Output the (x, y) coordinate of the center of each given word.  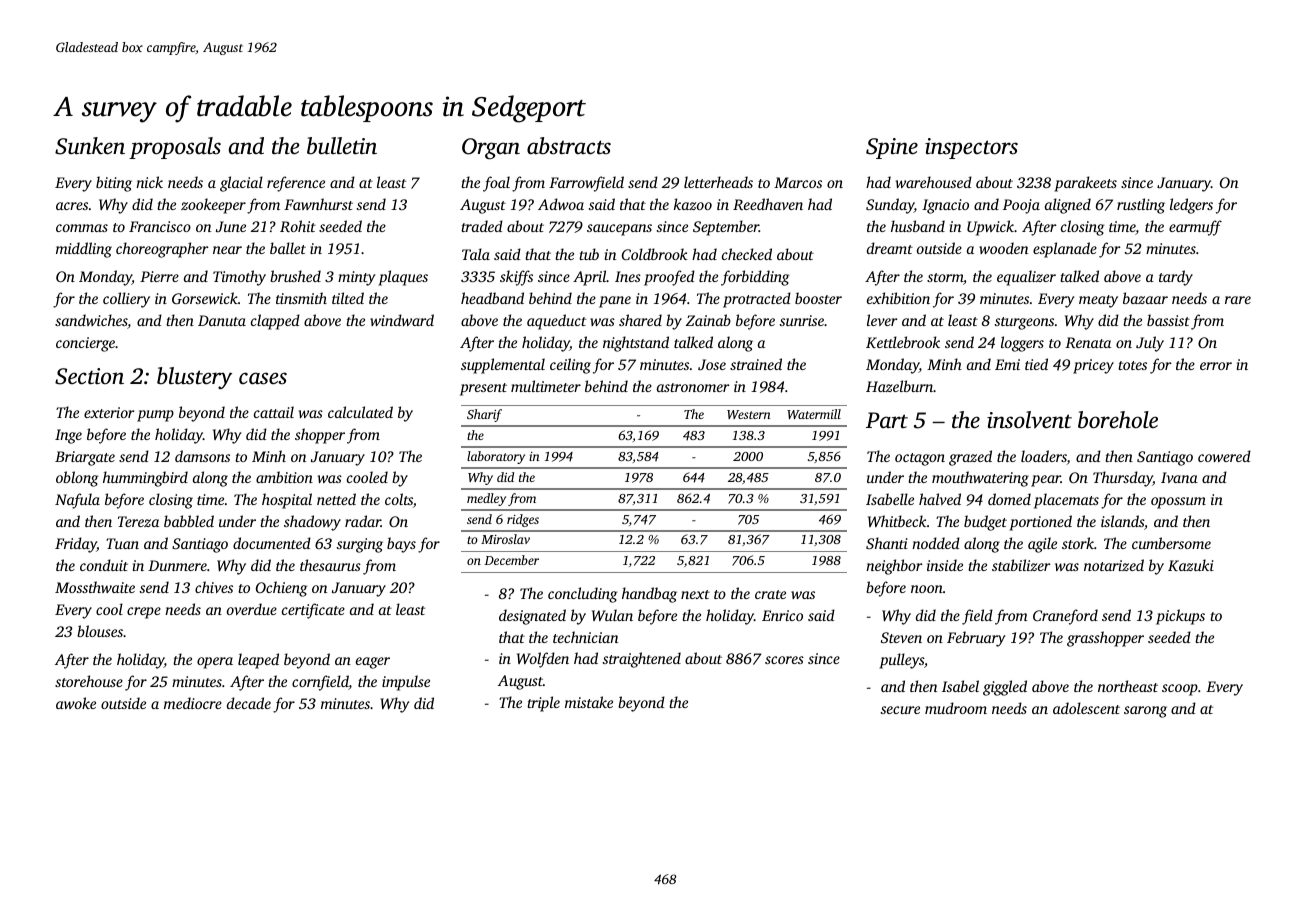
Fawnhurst (318, 204)
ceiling (570, 366)
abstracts (569, 146)
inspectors (971, 148)
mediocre (193, 703)
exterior (109, 412)
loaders (1044, 457)
